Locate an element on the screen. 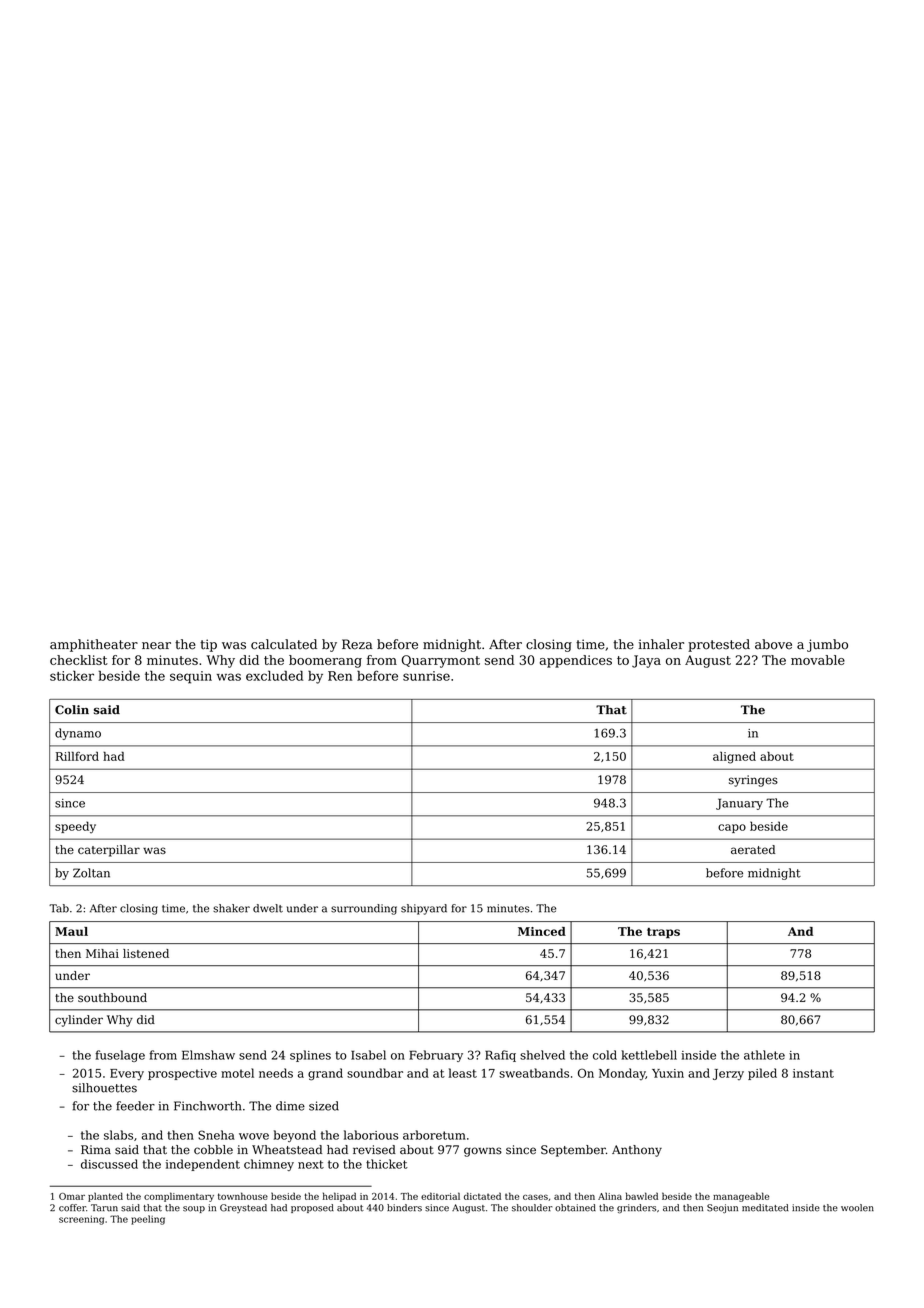  piled is located at coordinates (762, 1074).
